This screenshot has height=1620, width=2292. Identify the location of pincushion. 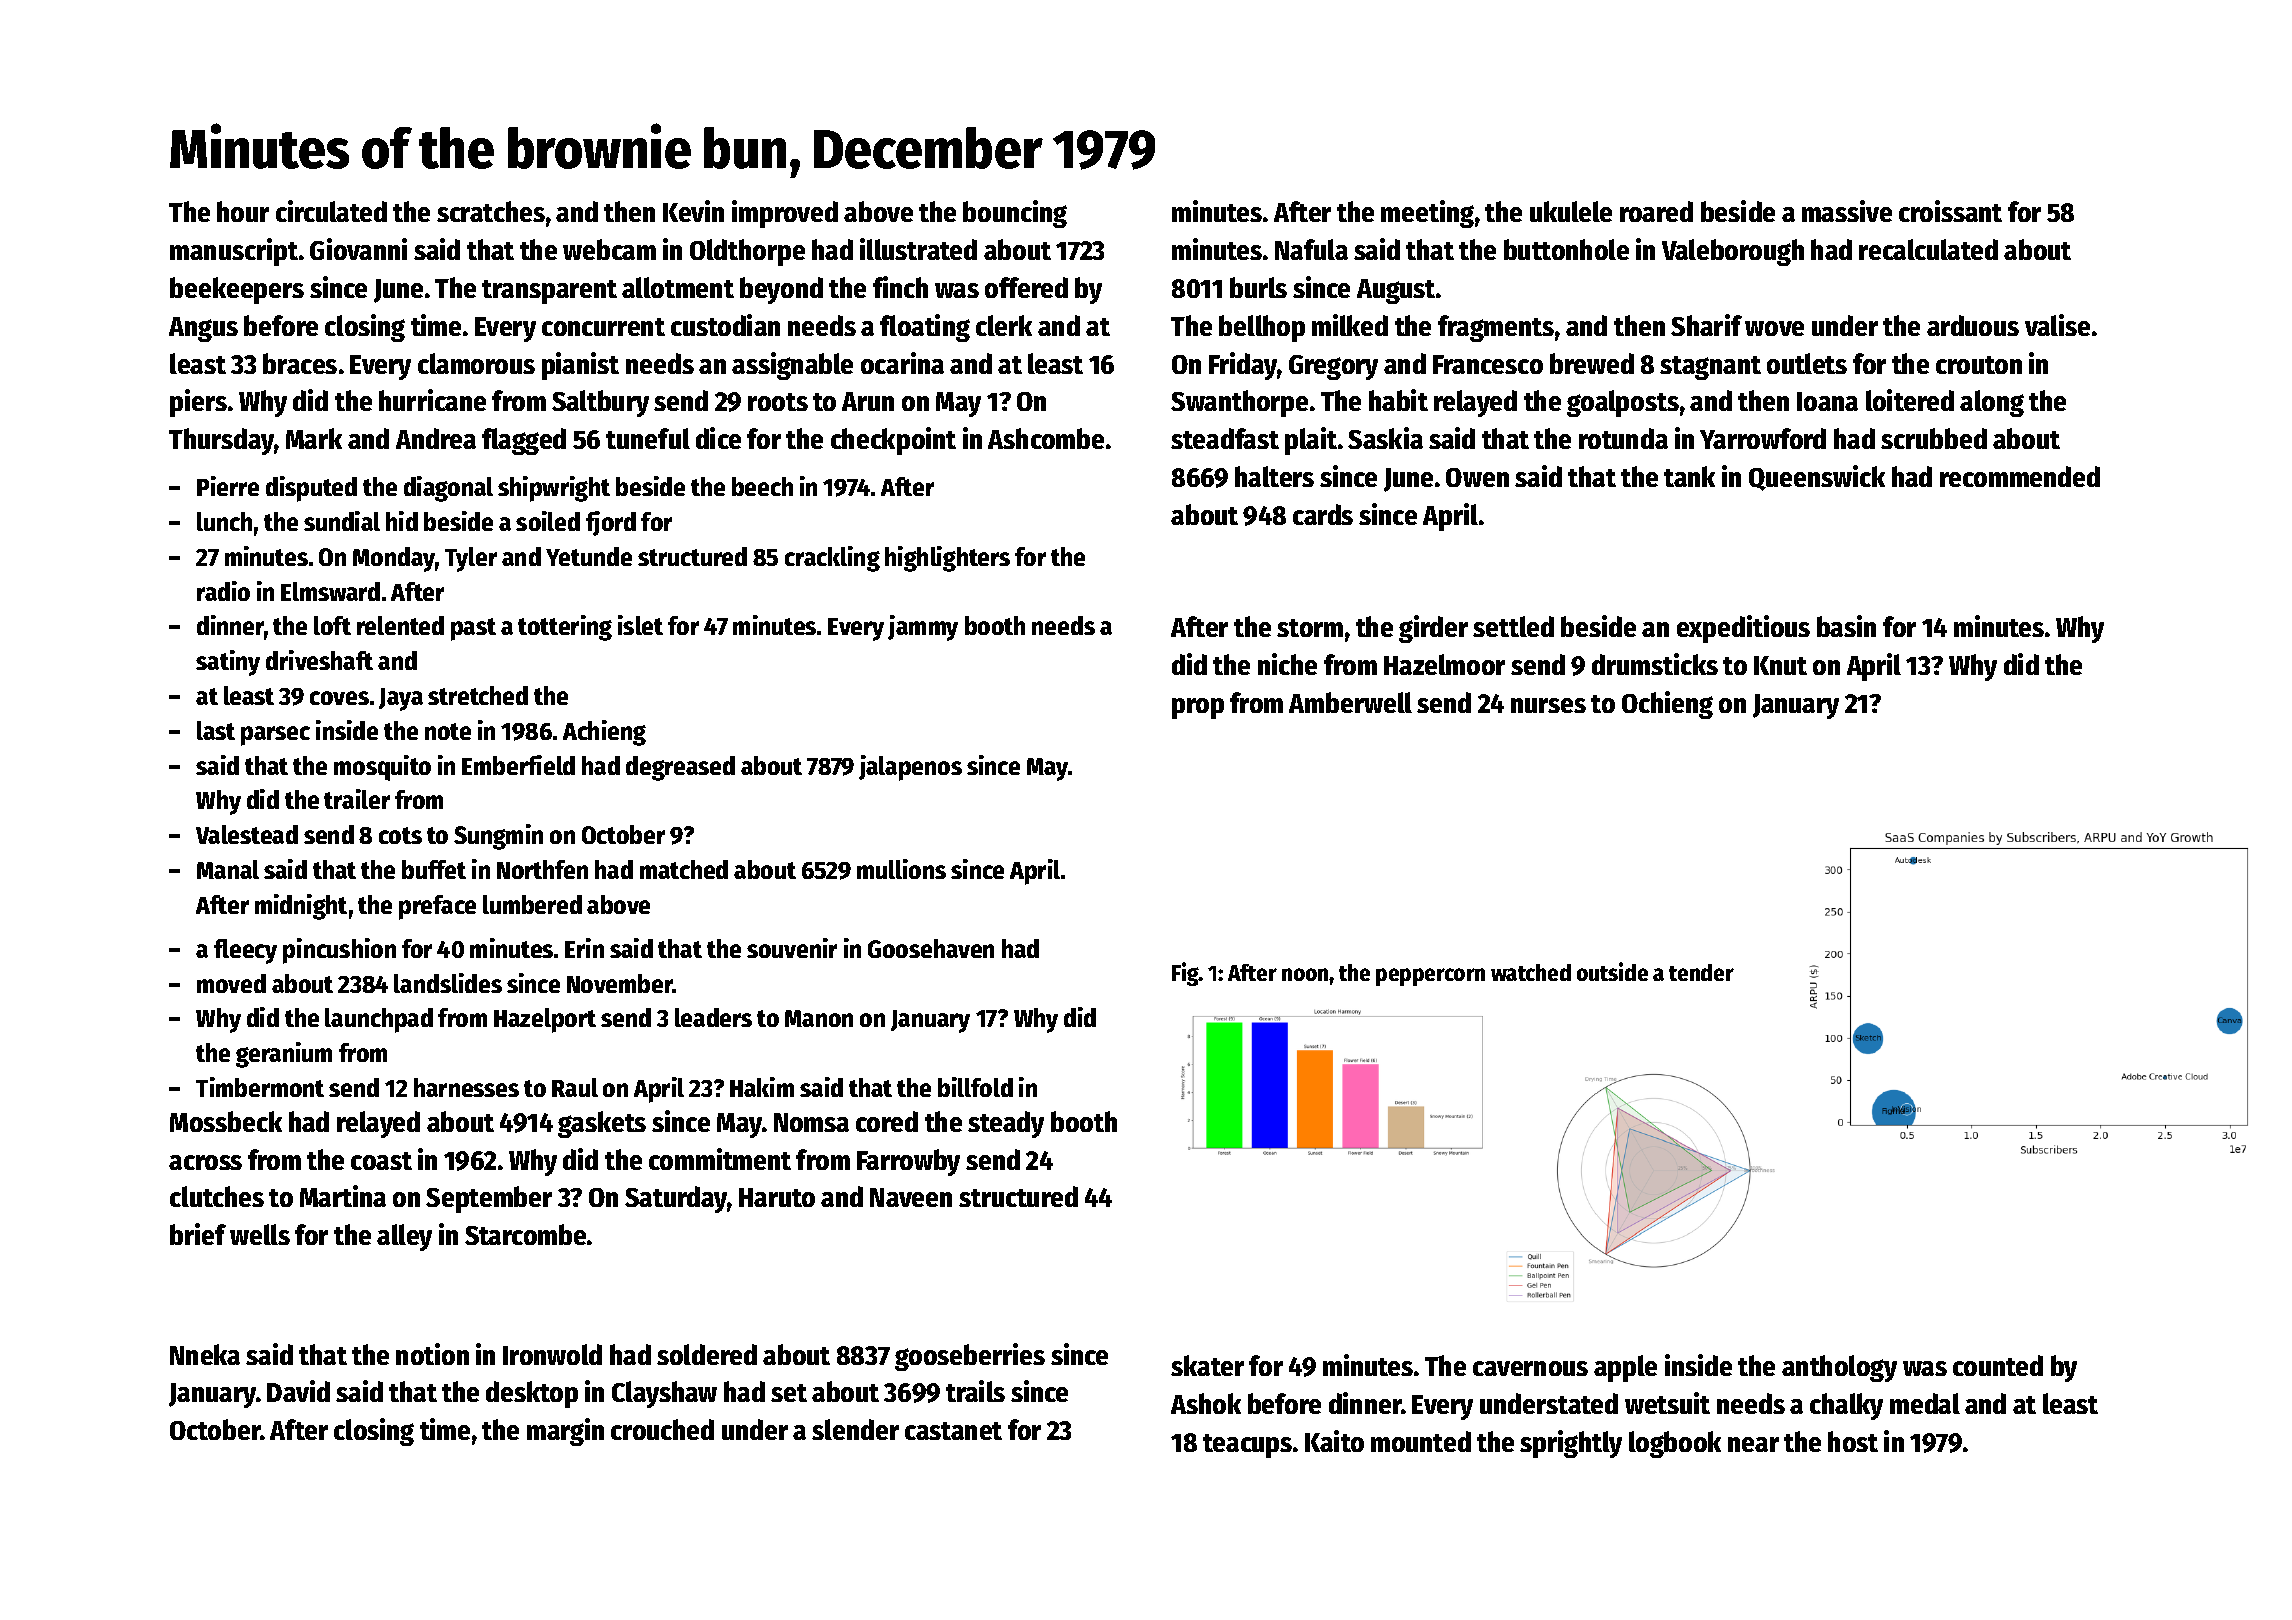
(339, 951).
